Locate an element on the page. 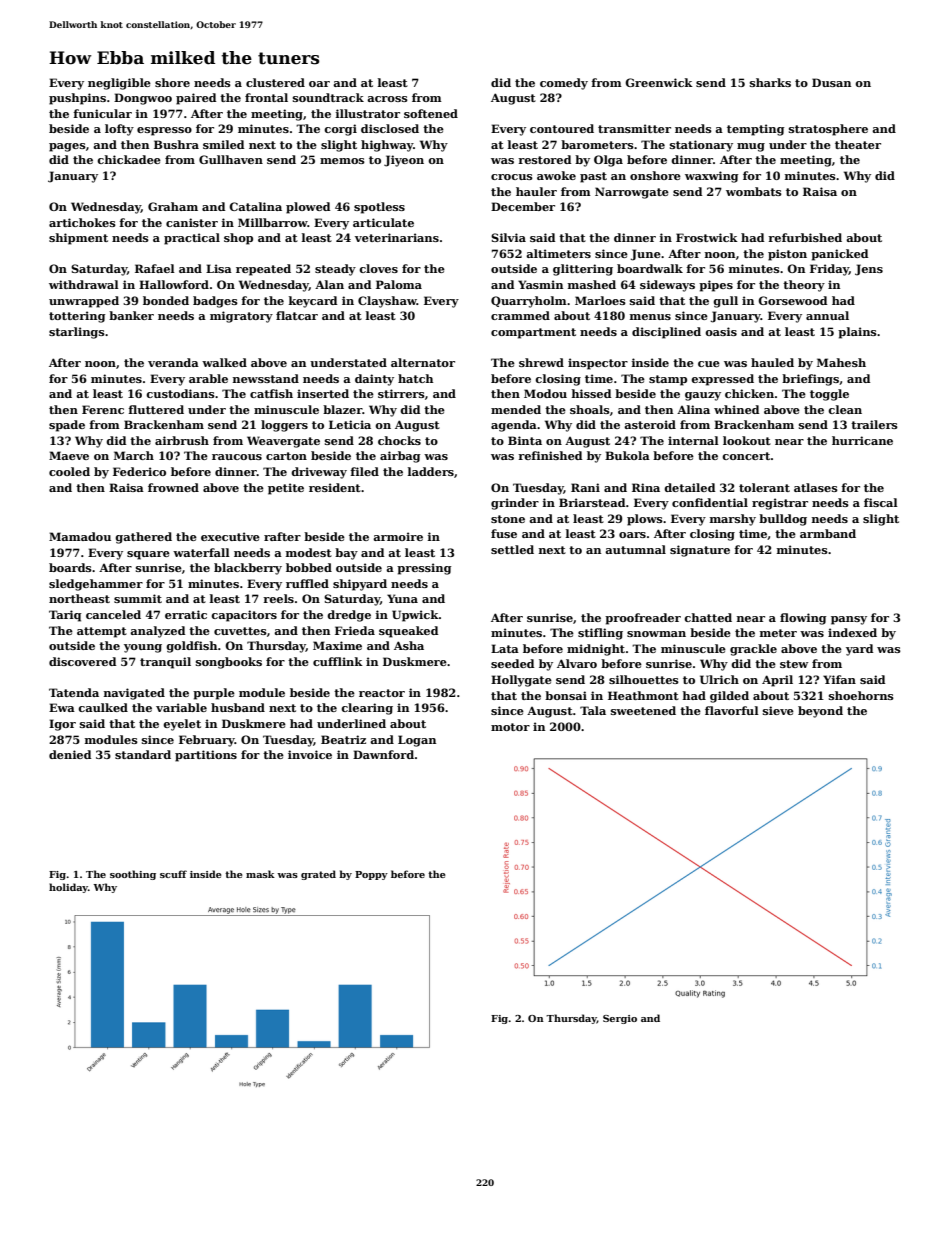  Upwick is located at coordinates (415, 616).
